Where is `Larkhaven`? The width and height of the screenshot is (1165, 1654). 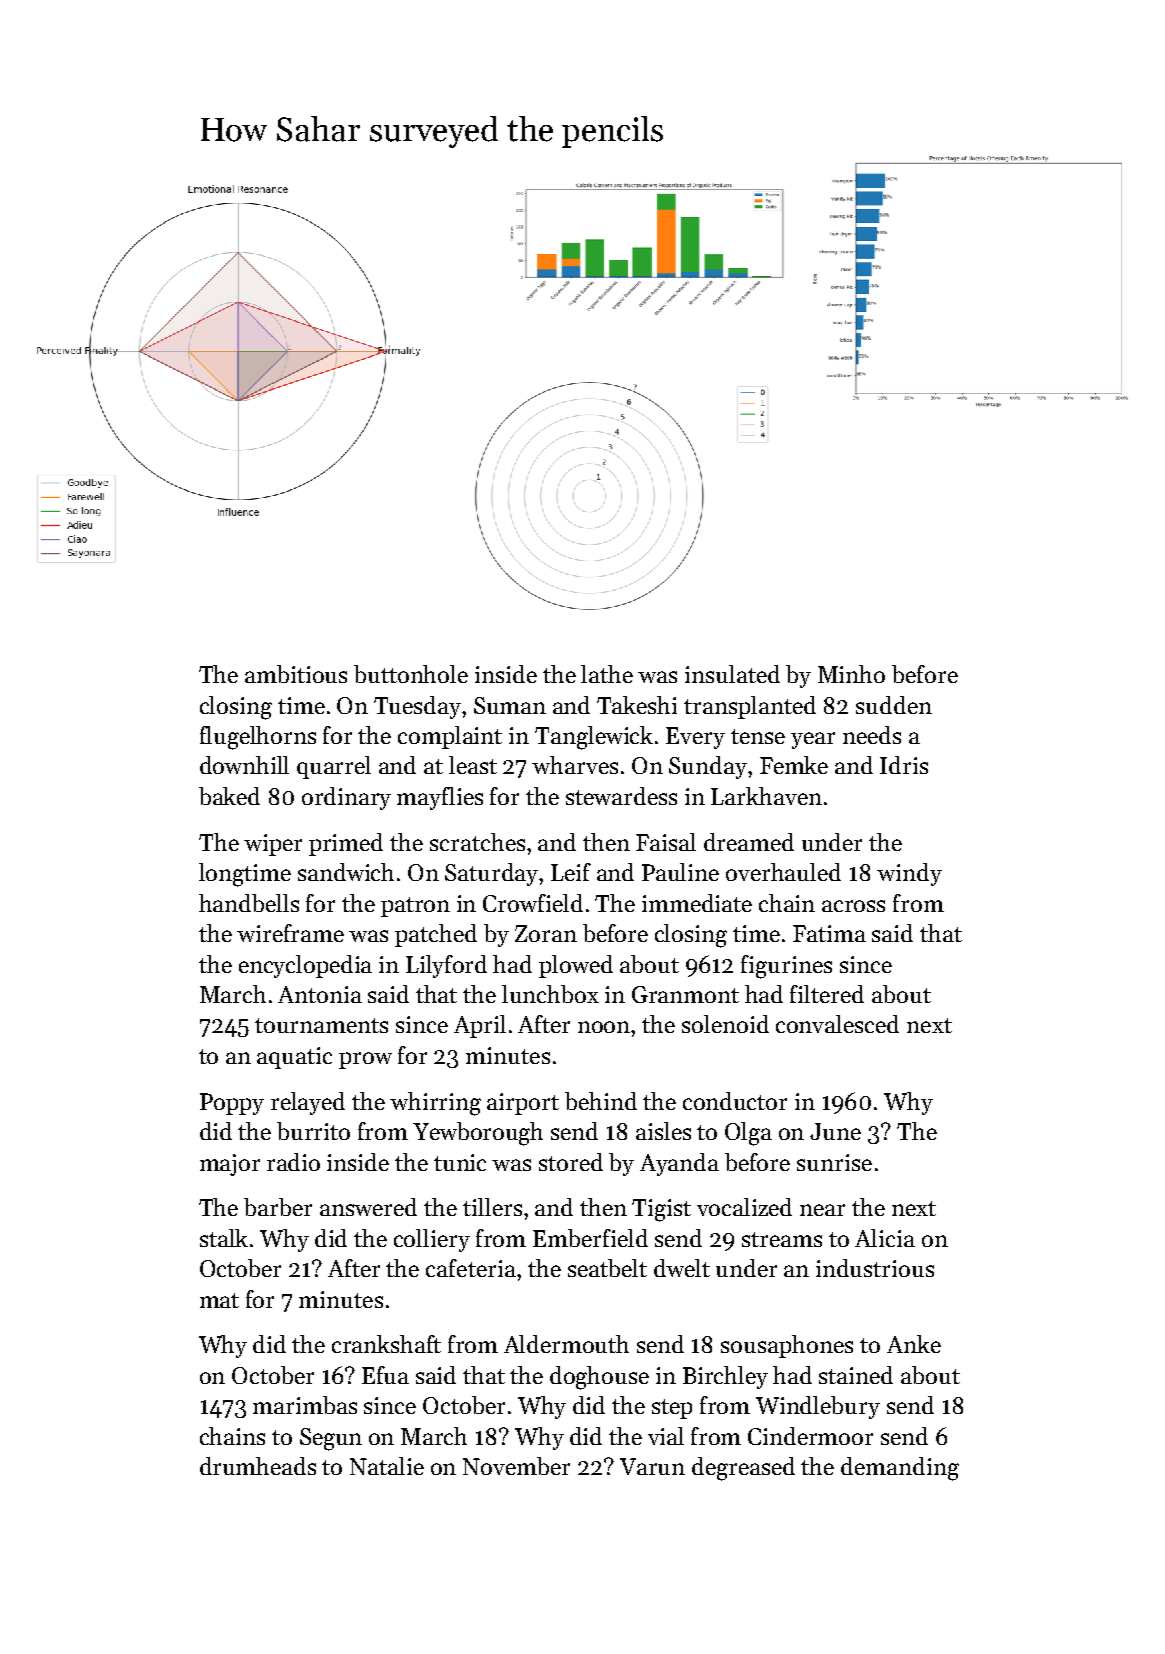 Larkhaven is located at coordinates (766, 796).
